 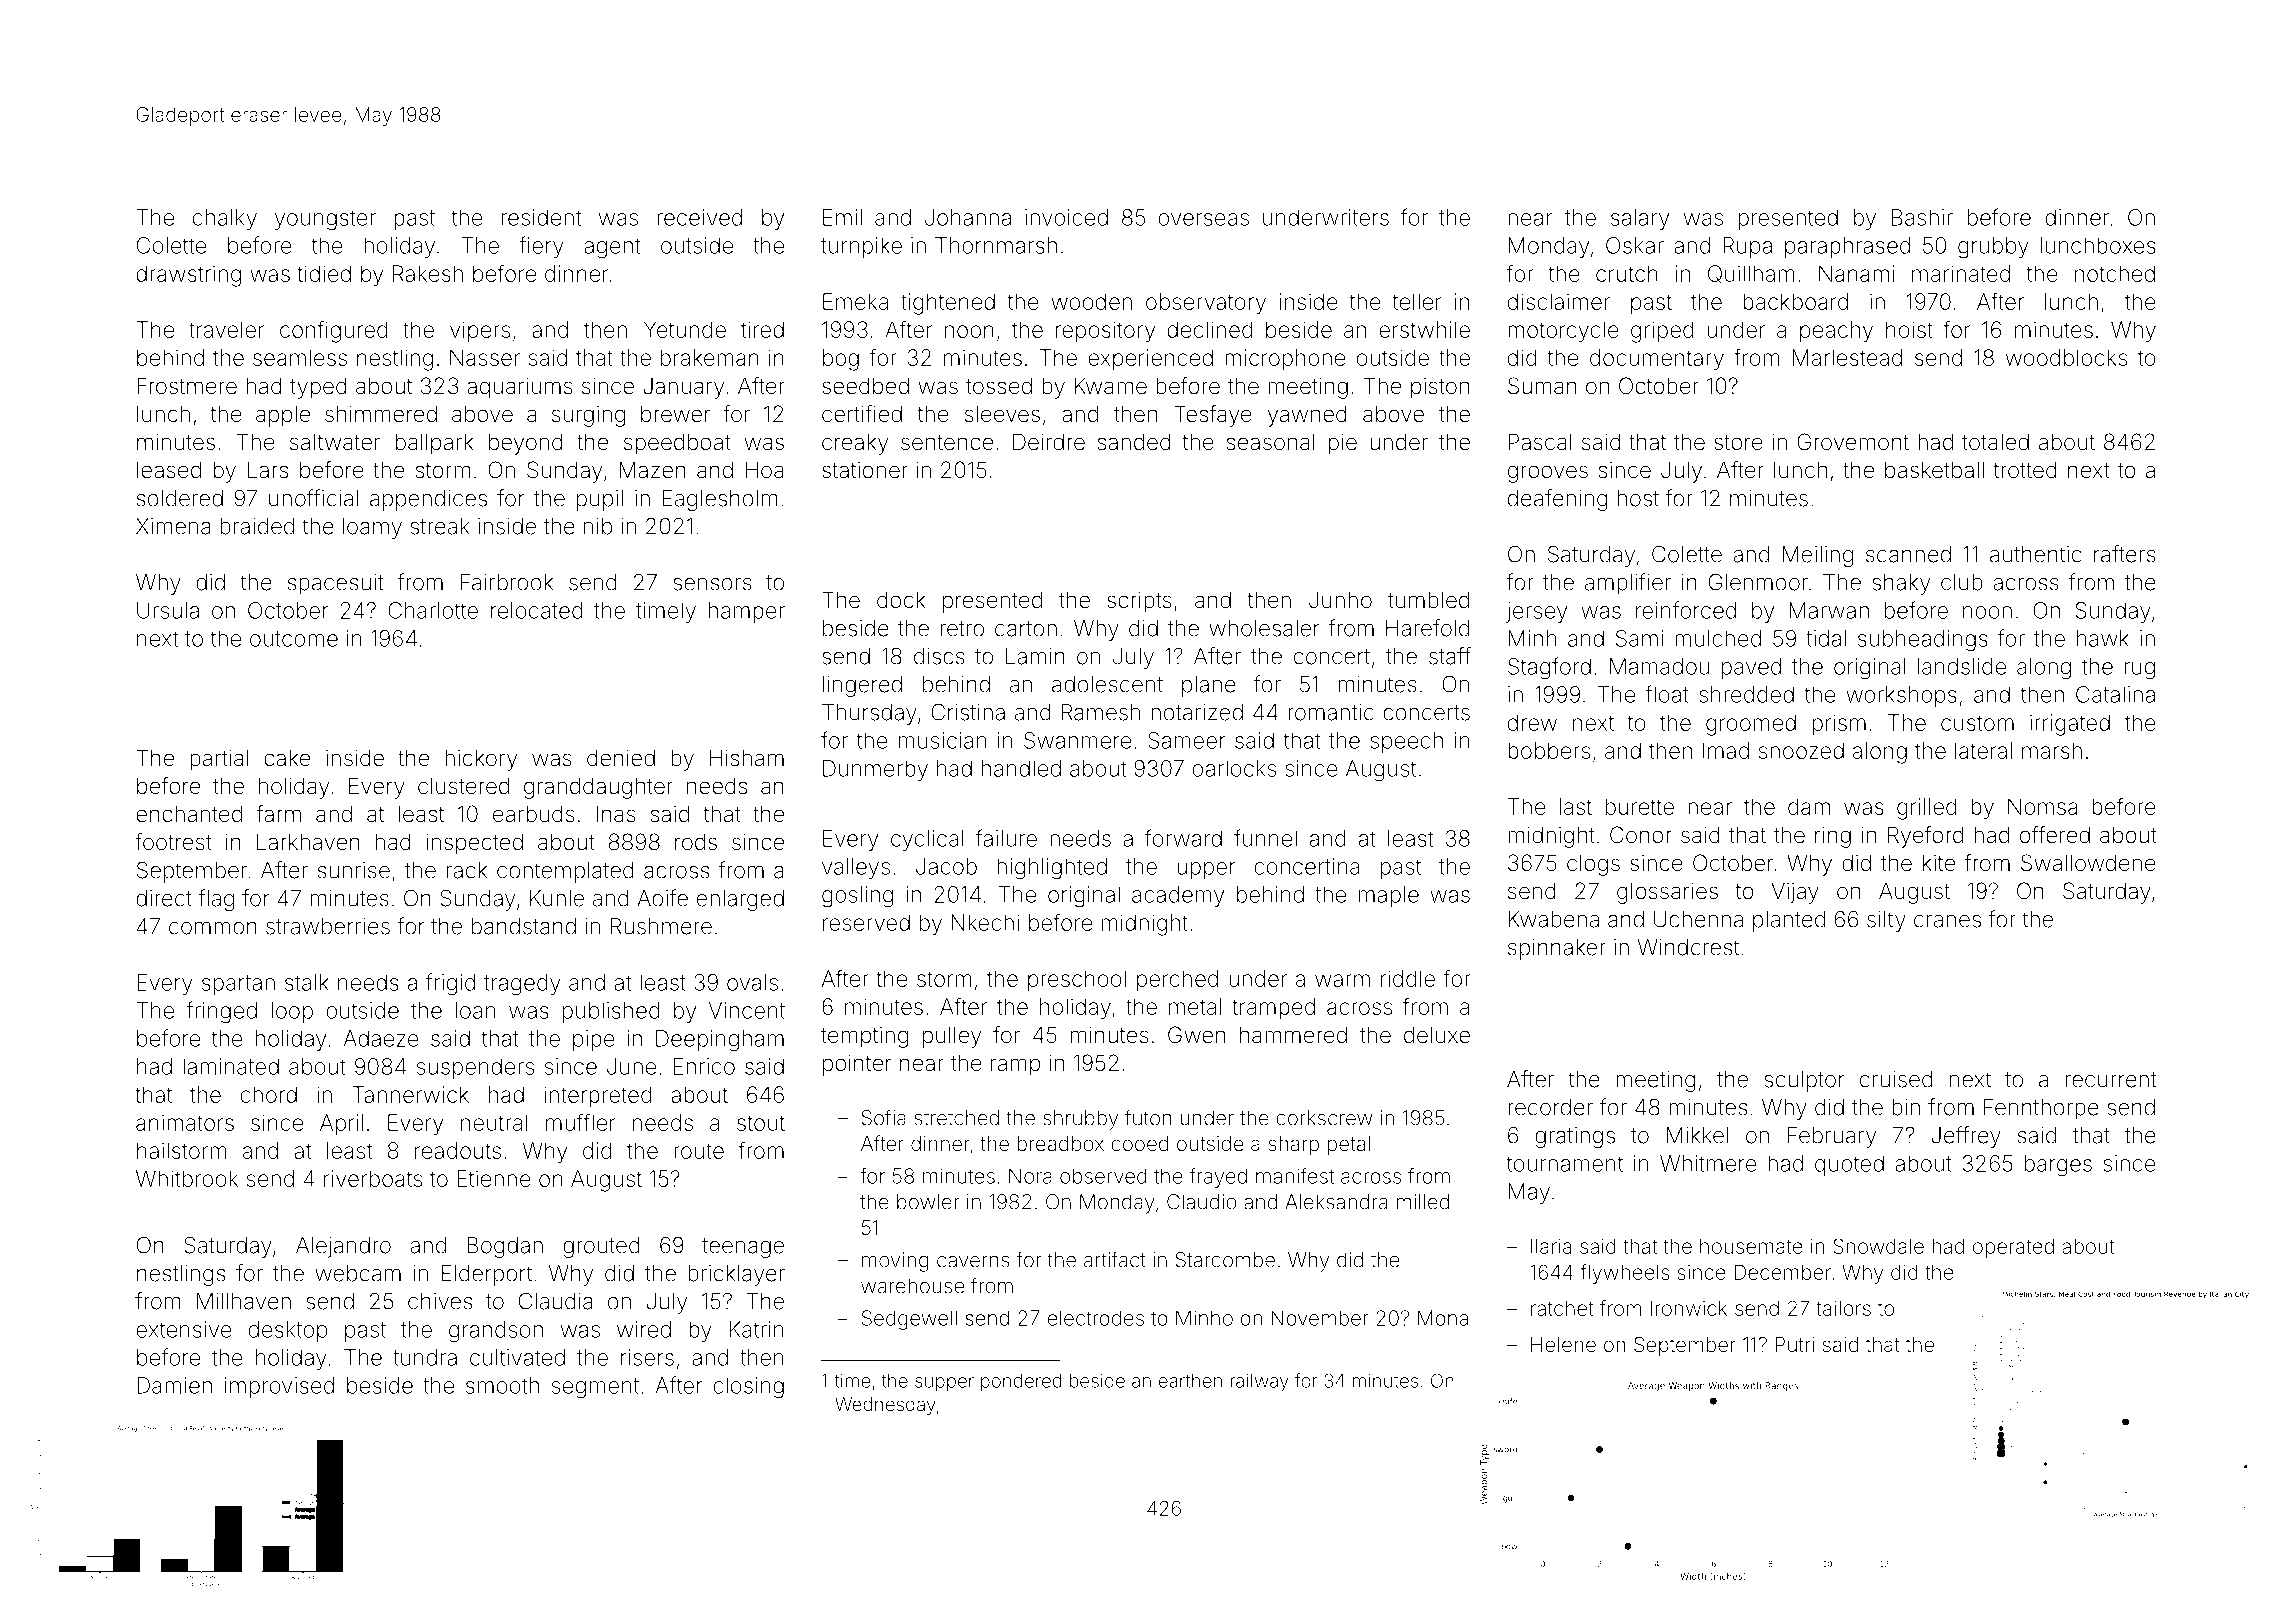 What do you see at coordinates (1408, 978) in the screenshot?
I see `riddle` at bounding box center [1408, 978].
